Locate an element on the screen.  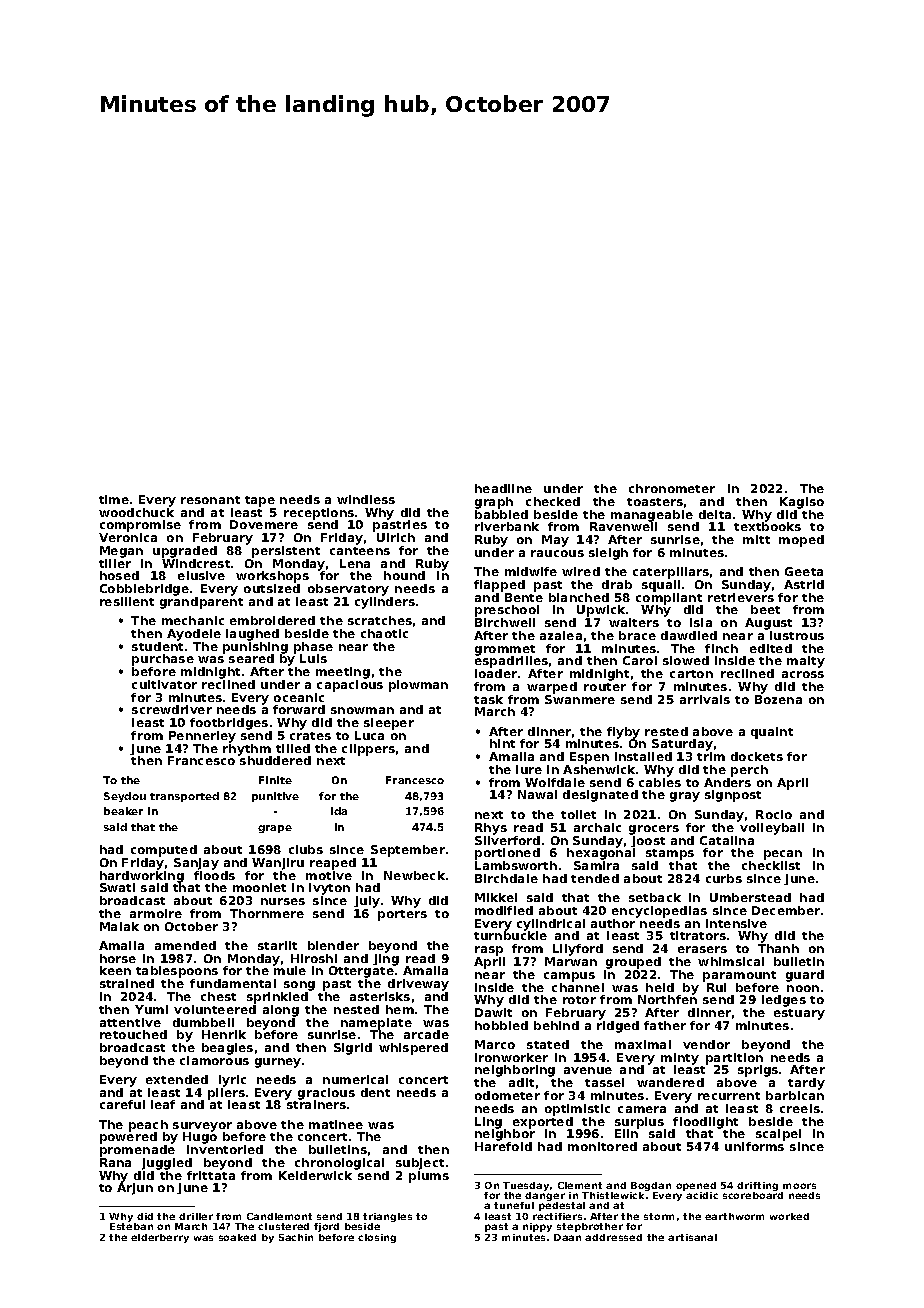
clamorous is located at coordinates (214, 1060).
